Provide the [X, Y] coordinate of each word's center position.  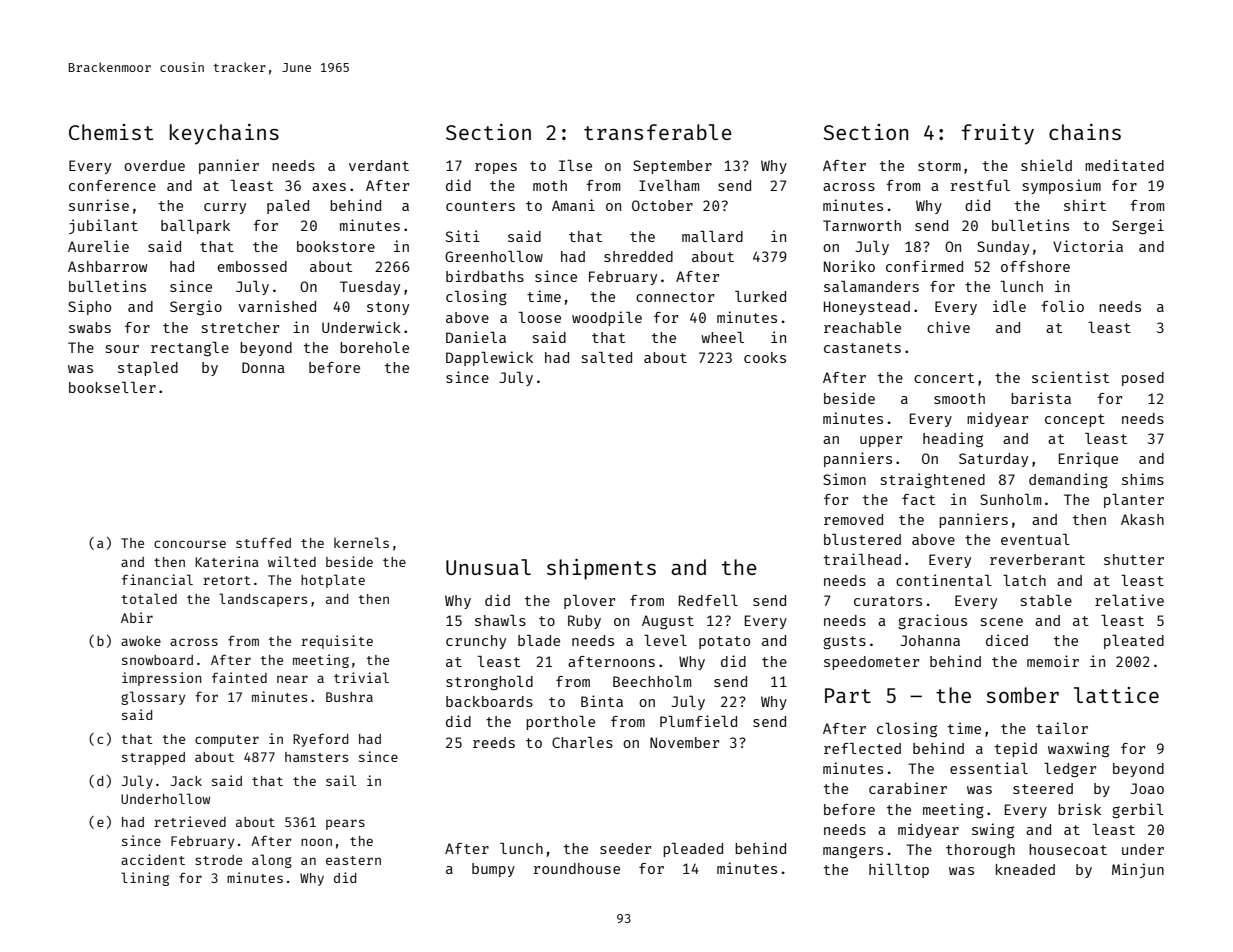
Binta [602, 701]
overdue [154, 165]
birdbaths [485, 276]
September [672, 167]
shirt [1085, 205]
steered [1043, 788]
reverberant [1037, 559]
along [272, 861]
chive [948, 327]
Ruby [584, 622]
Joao [1147, 788]
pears [345, 824]
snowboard [157, 660]
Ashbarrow [107, 266]
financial [157, 579]
